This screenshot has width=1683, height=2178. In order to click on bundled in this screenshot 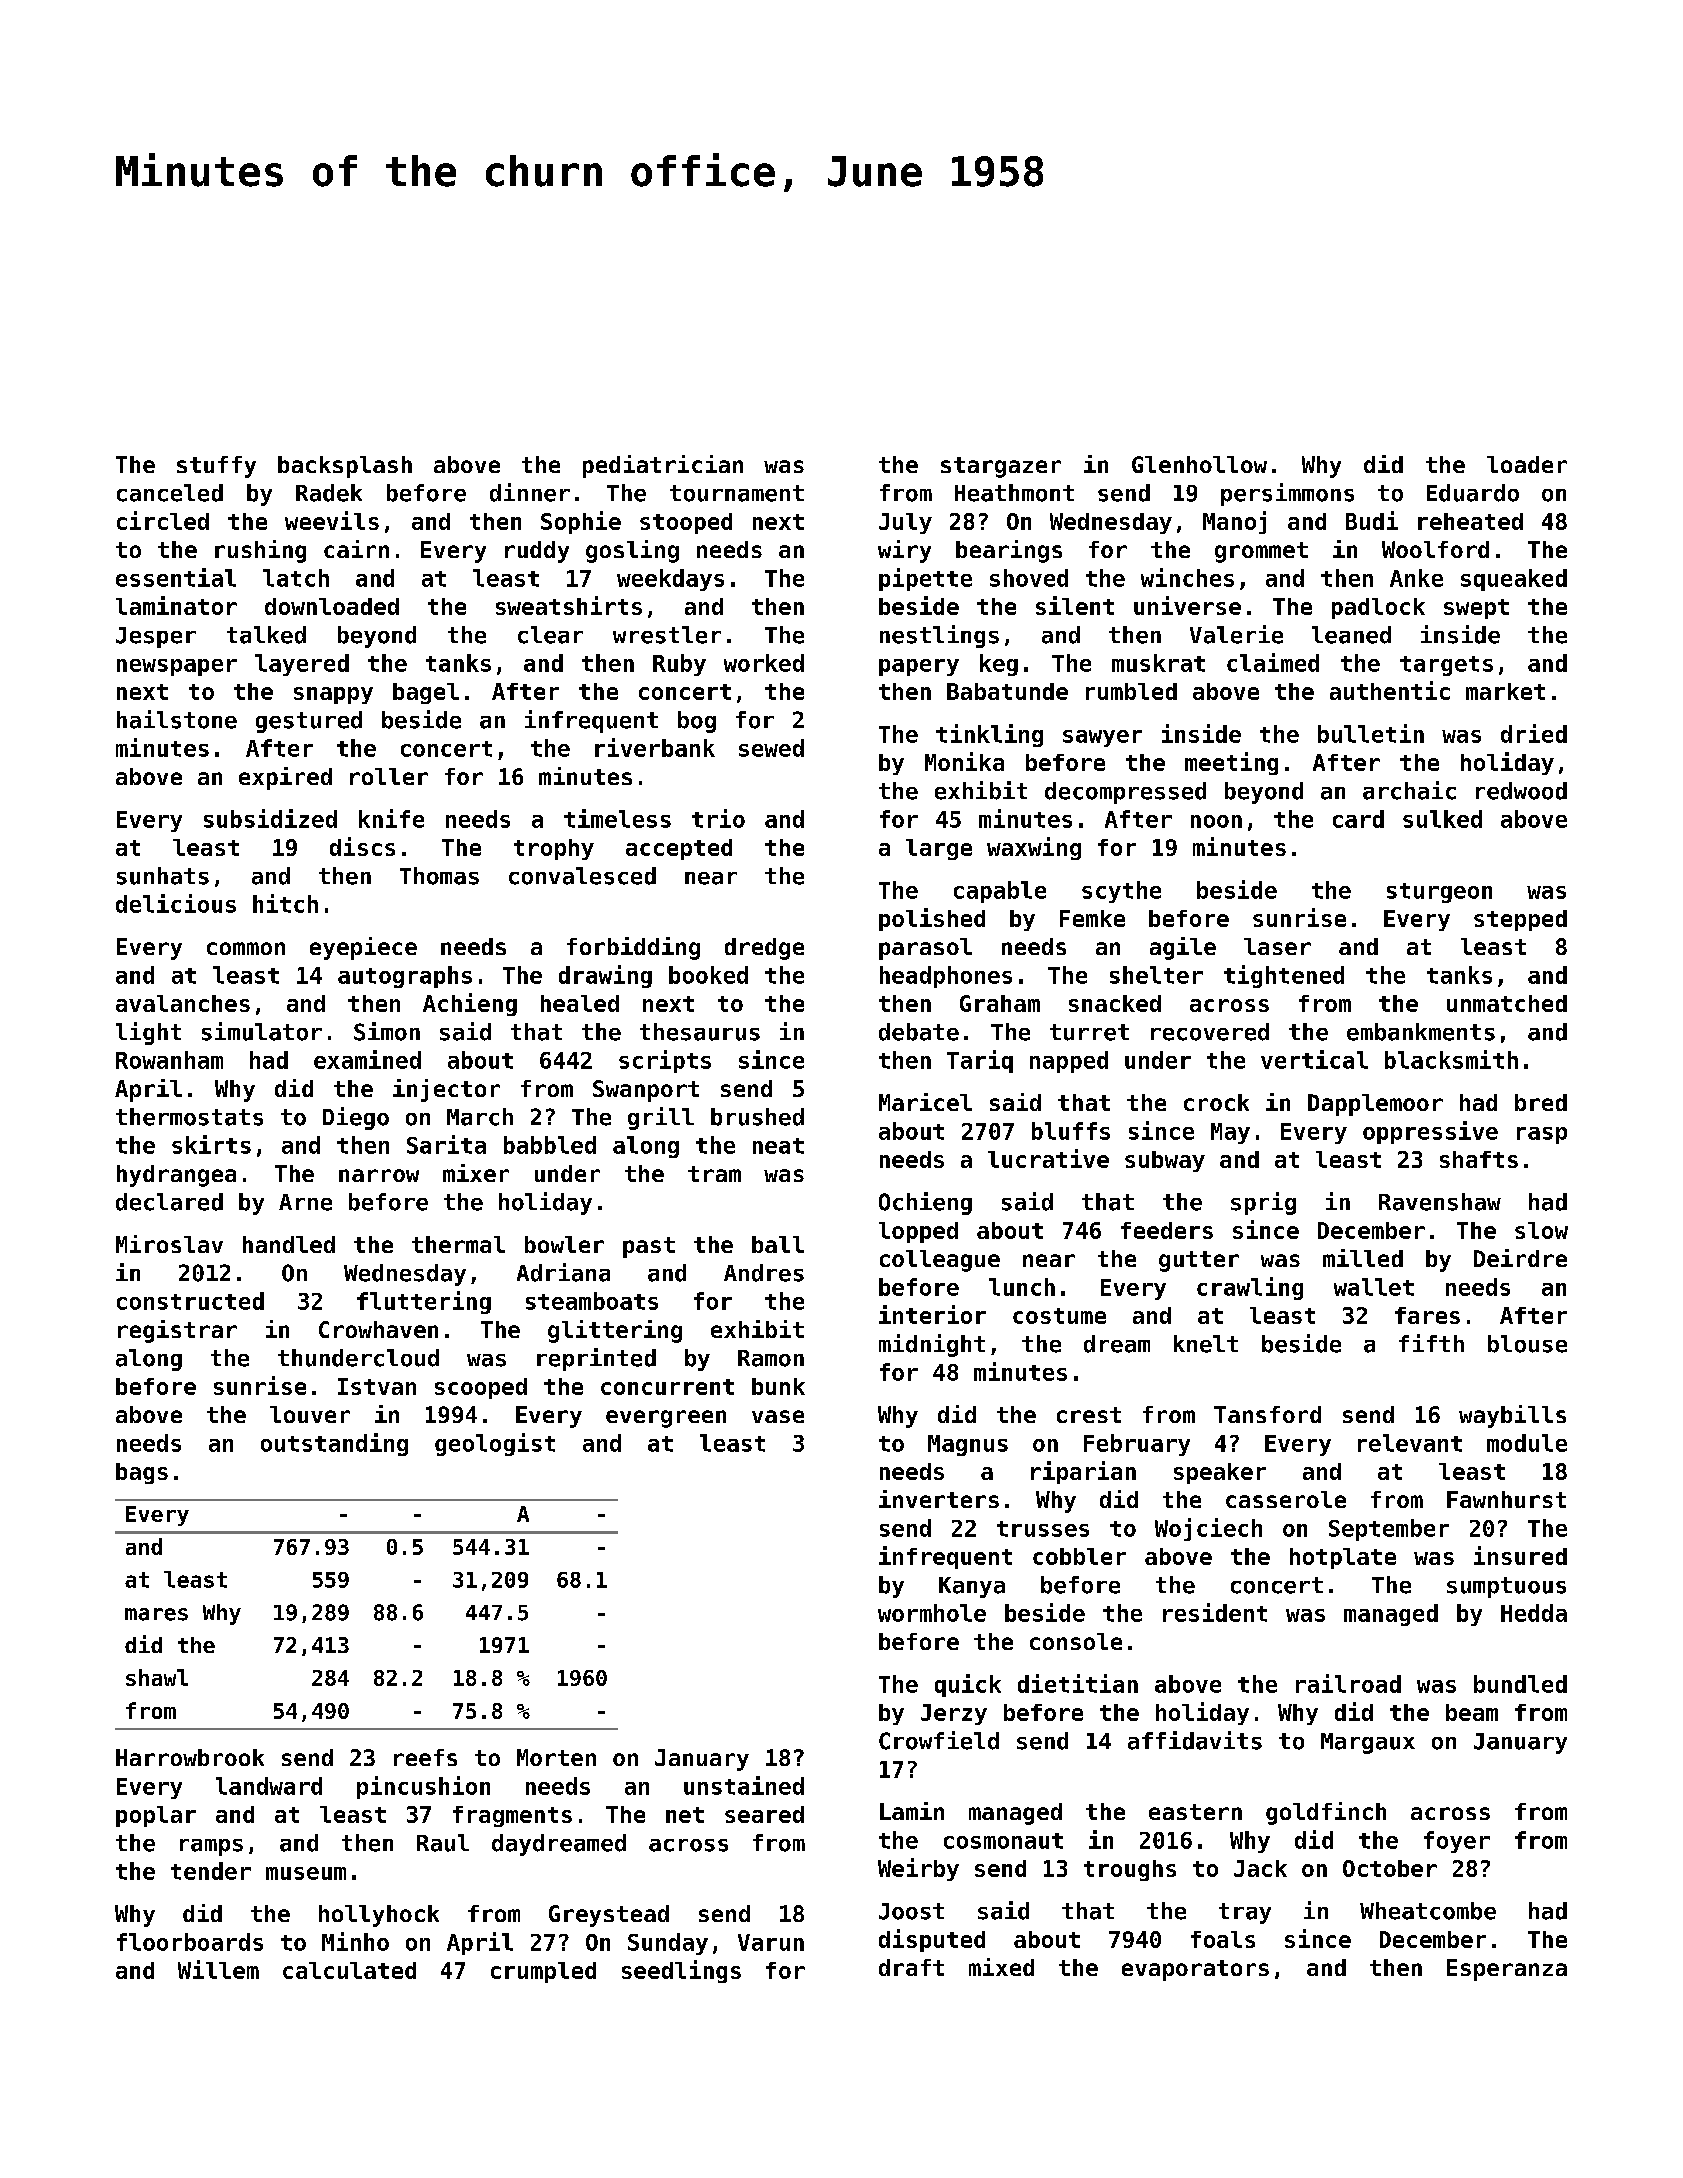, I will do `click(1520, 1684)`.
